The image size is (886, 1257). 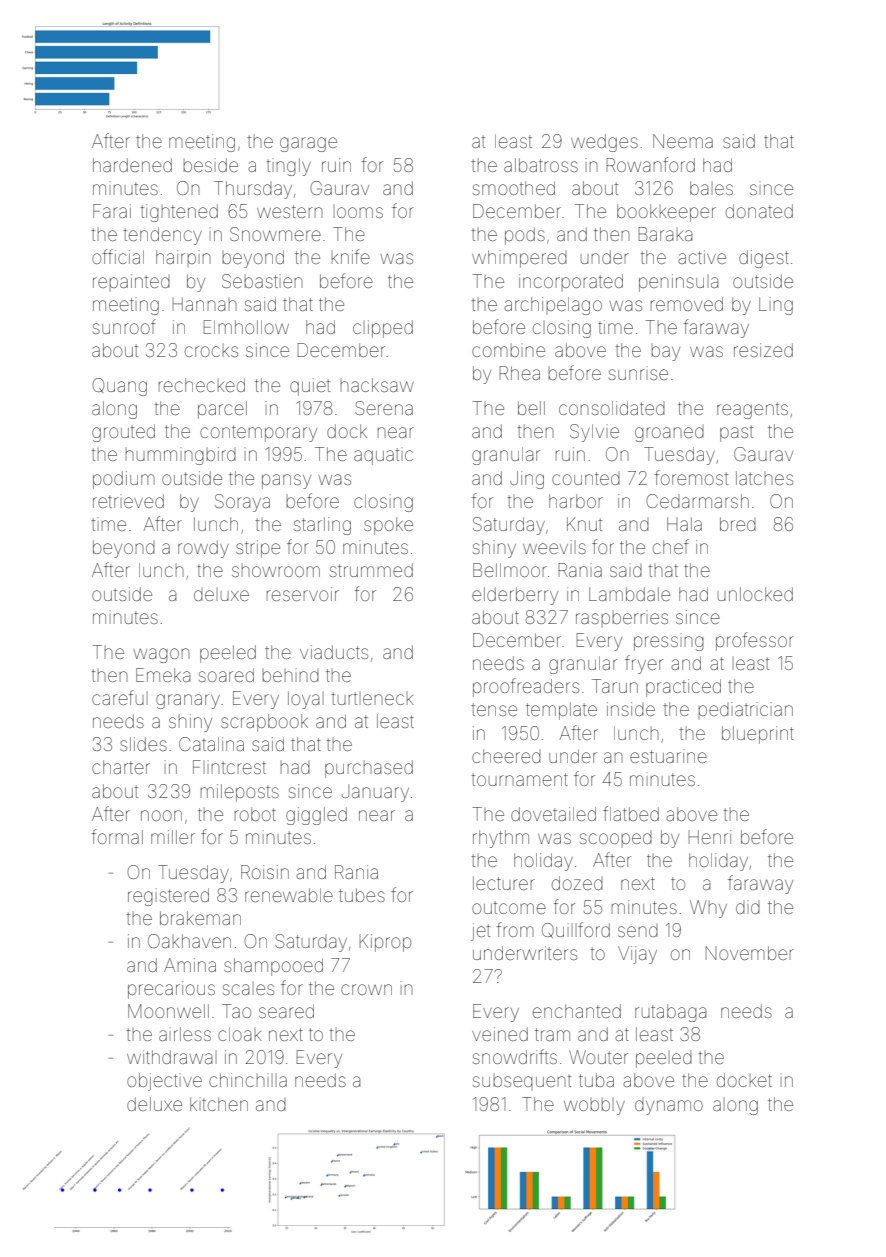 I want to click on scrapbook, so click(x=264, y=723).
